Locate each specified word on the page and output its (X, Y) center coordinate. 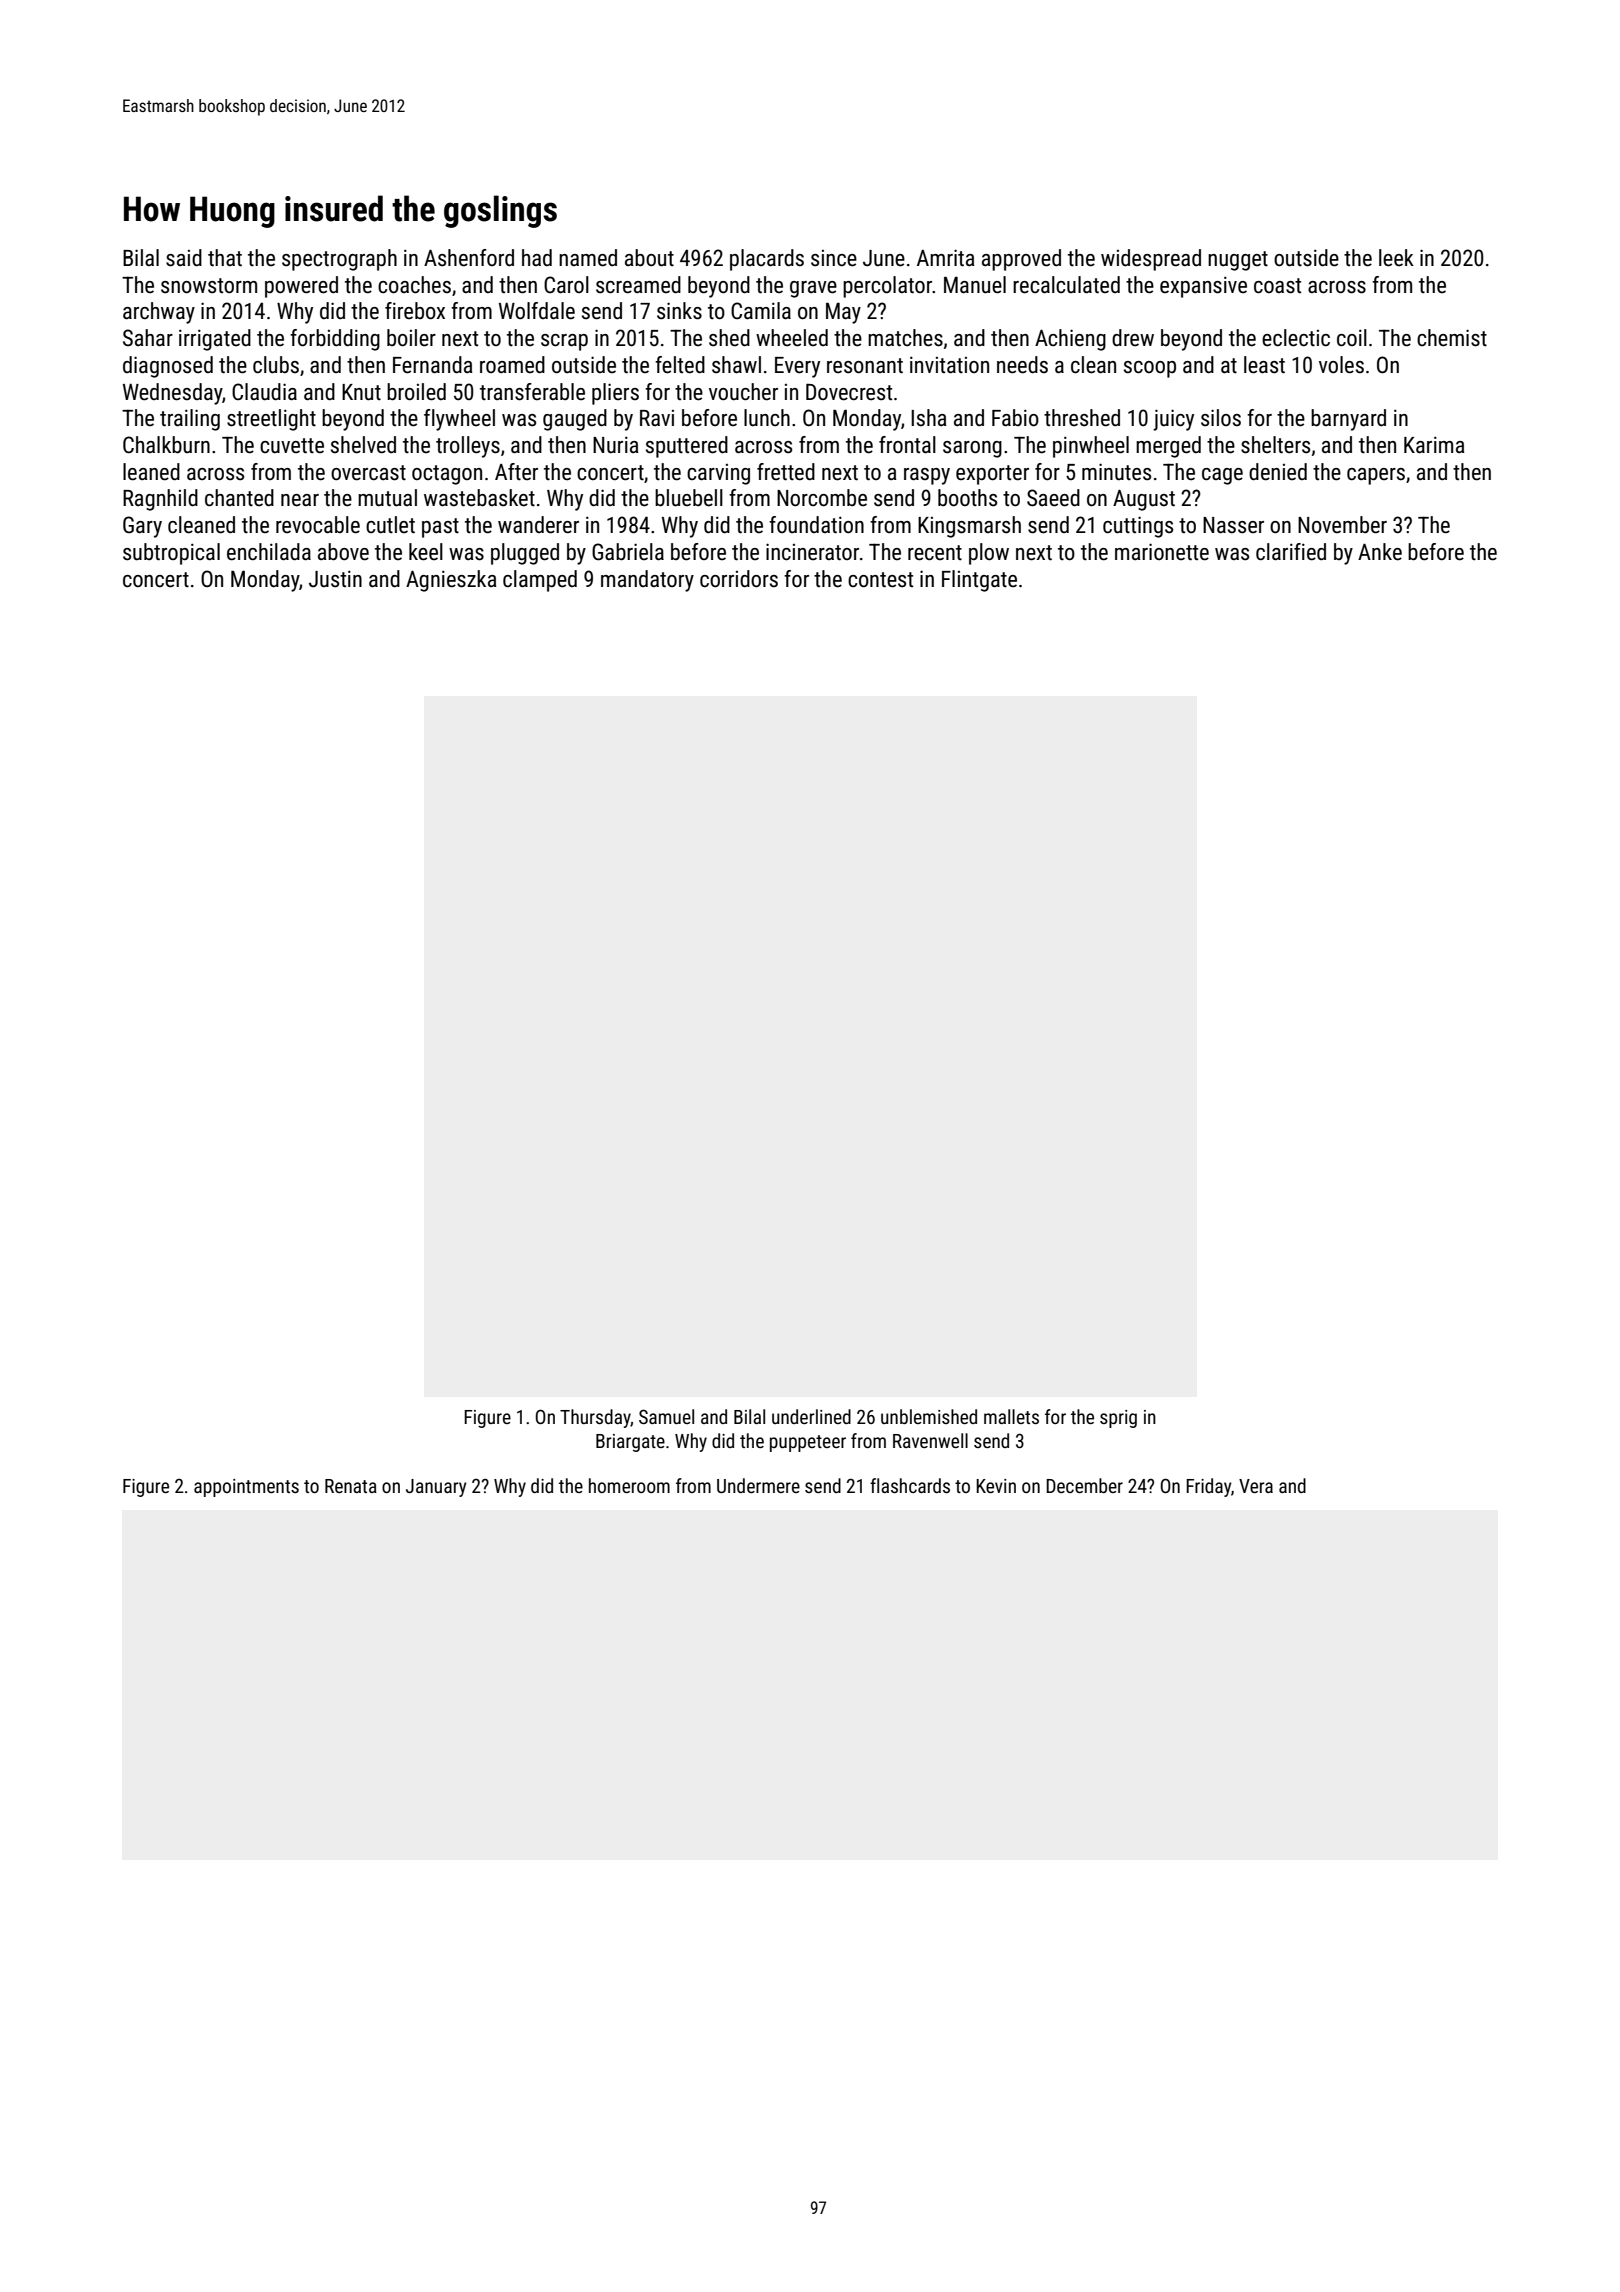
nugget (1238, 261)
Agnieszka (451, 581)
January (436, 1488)
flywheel (459, 420)
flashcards (910, 1485)
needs (1022, 365)
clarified (1291, 552)
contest (880, 580)
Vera (1256, 1486)
